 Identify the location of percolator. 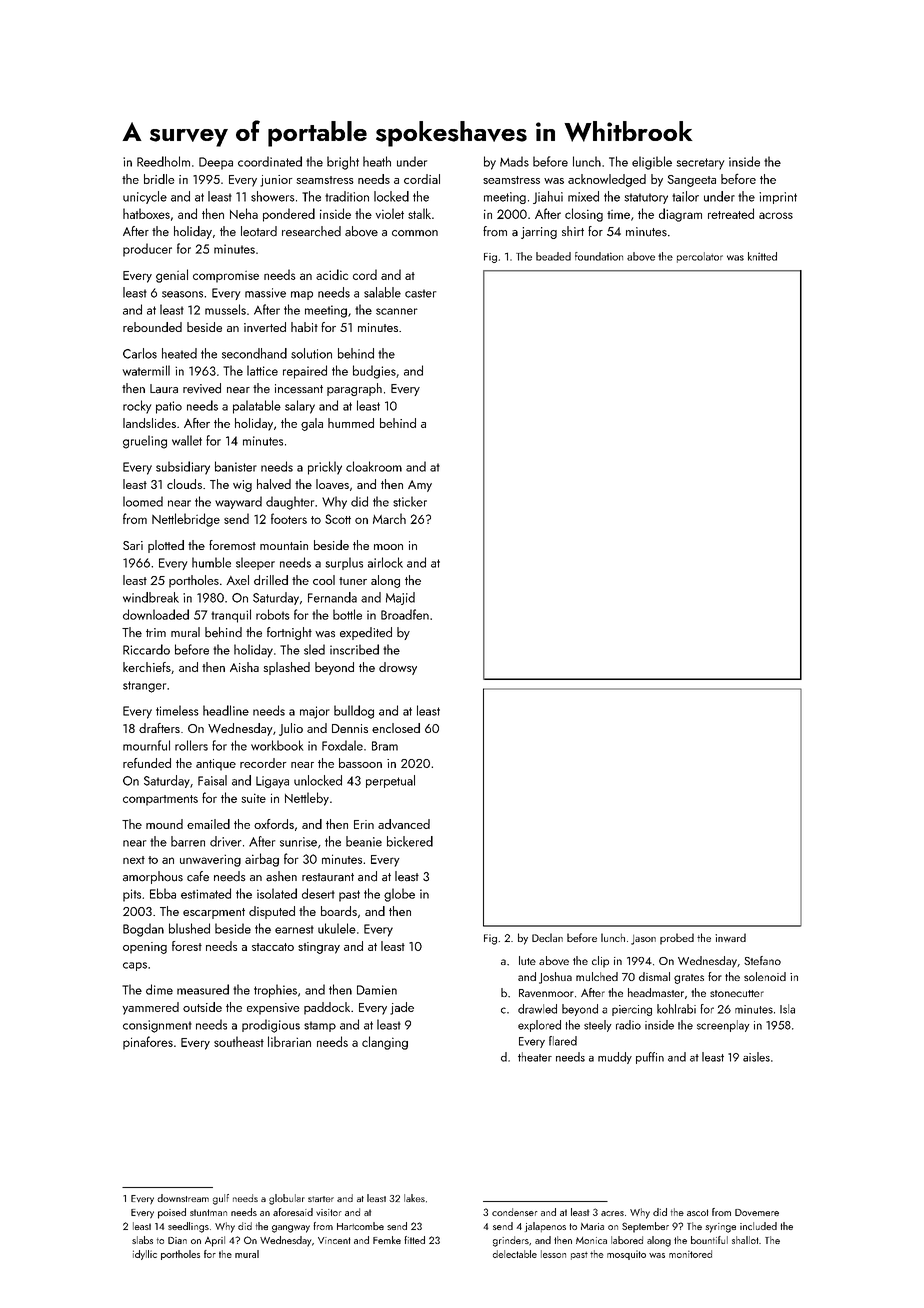
(700, 257).
